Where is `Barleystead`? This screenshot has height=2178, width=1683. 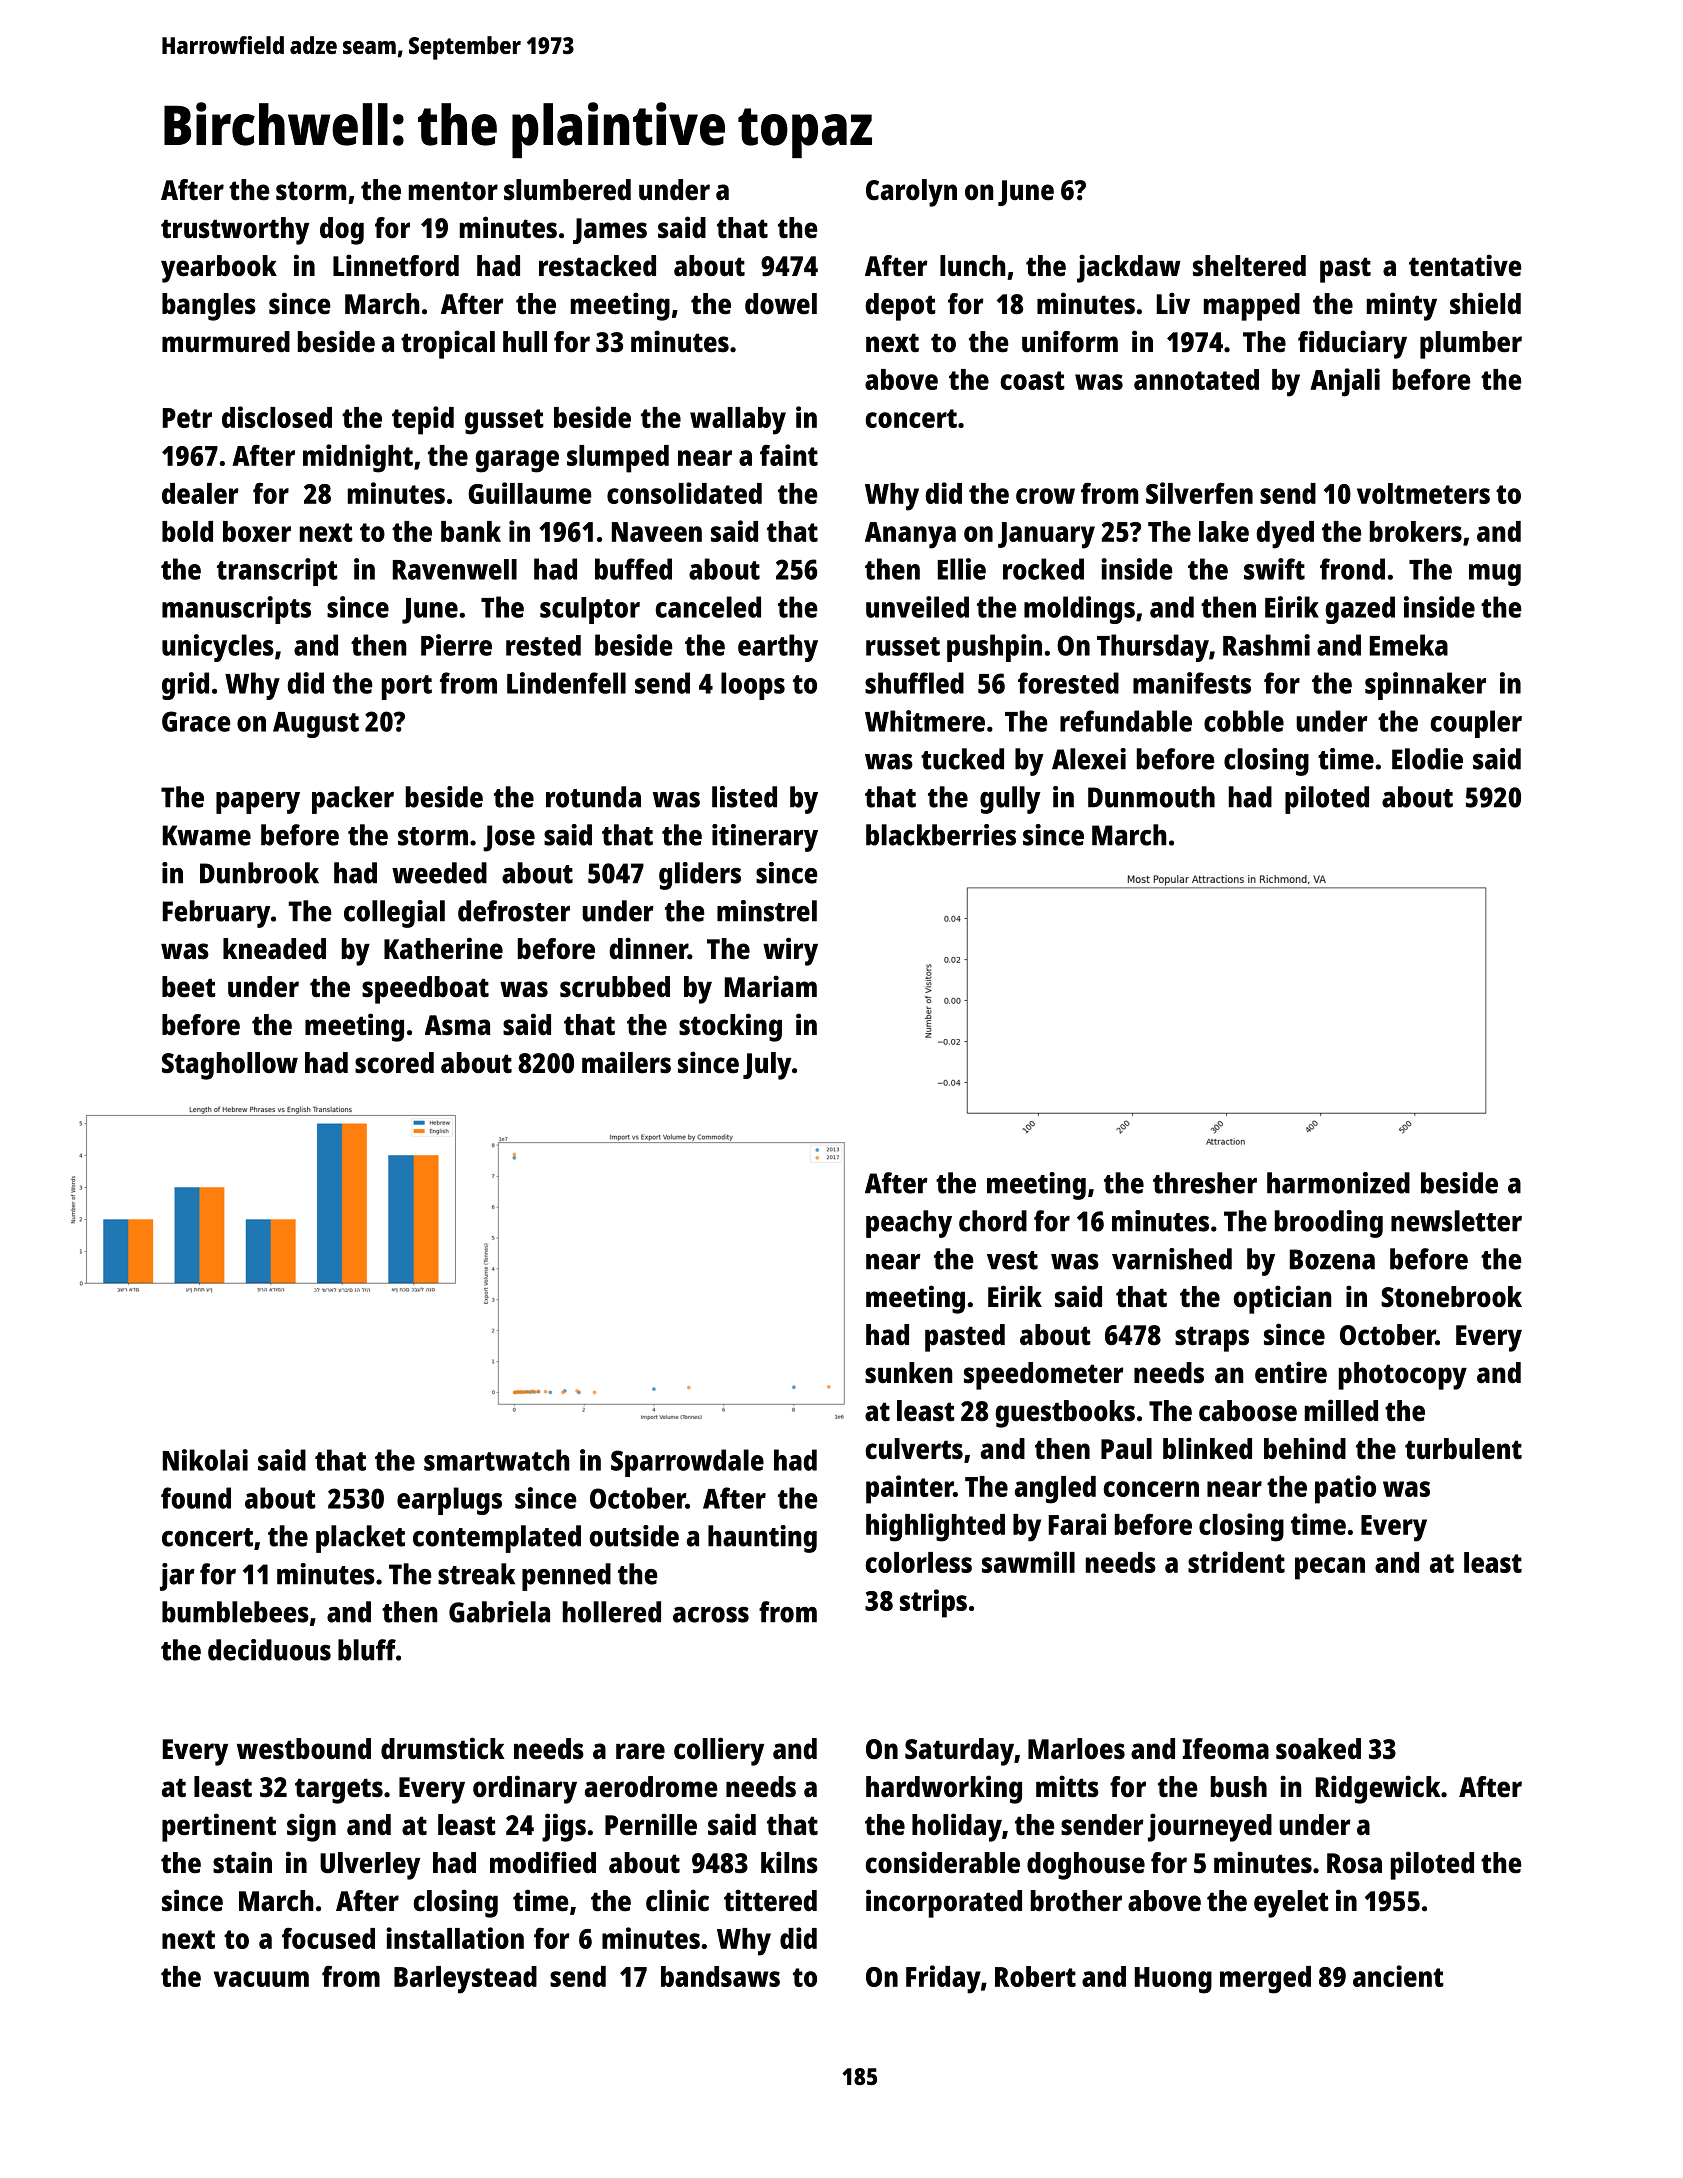 Barleystead is located at coordinates (465, 1980).
